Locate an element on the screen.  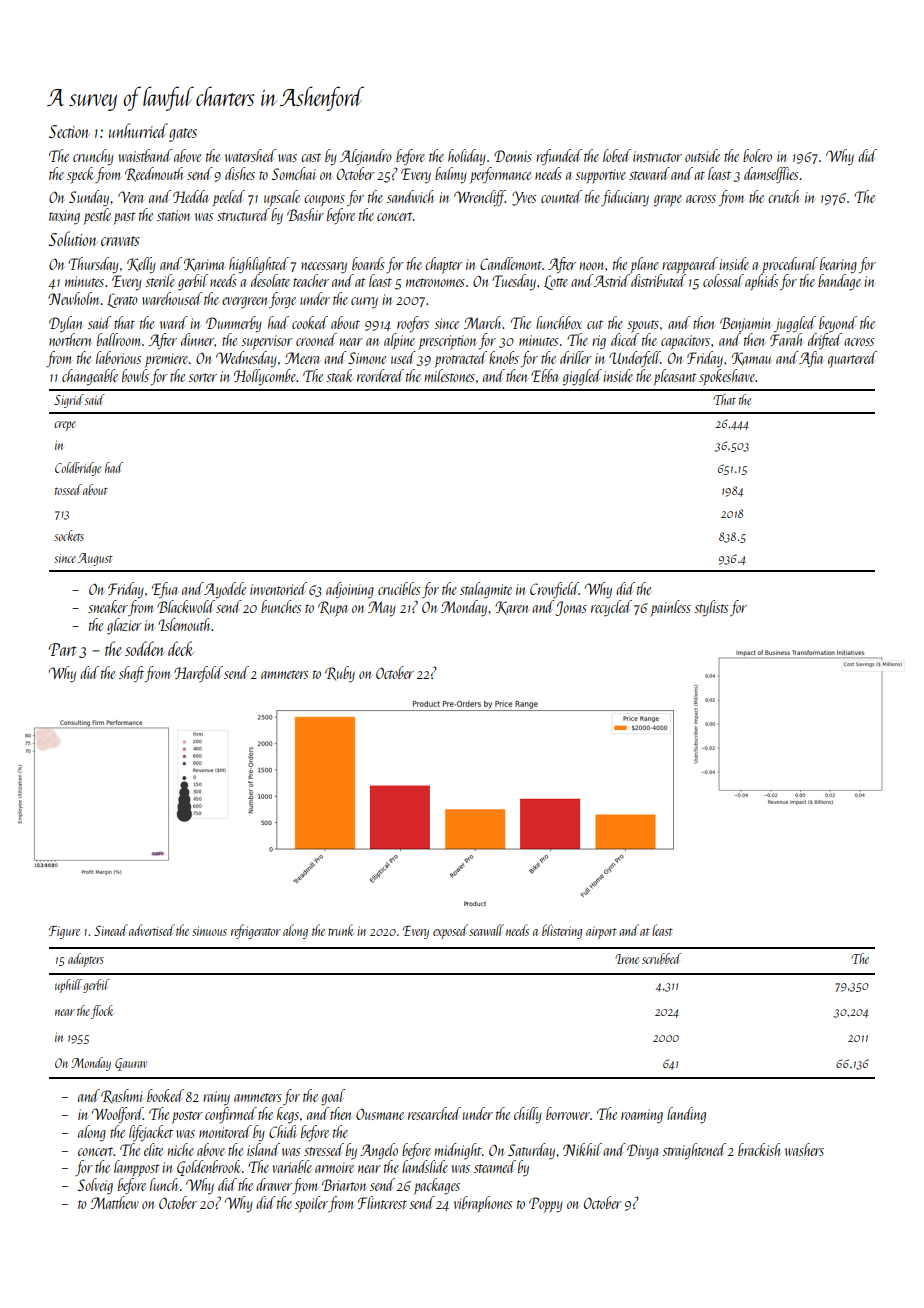
beyond is located at coordinates (838, 324).
